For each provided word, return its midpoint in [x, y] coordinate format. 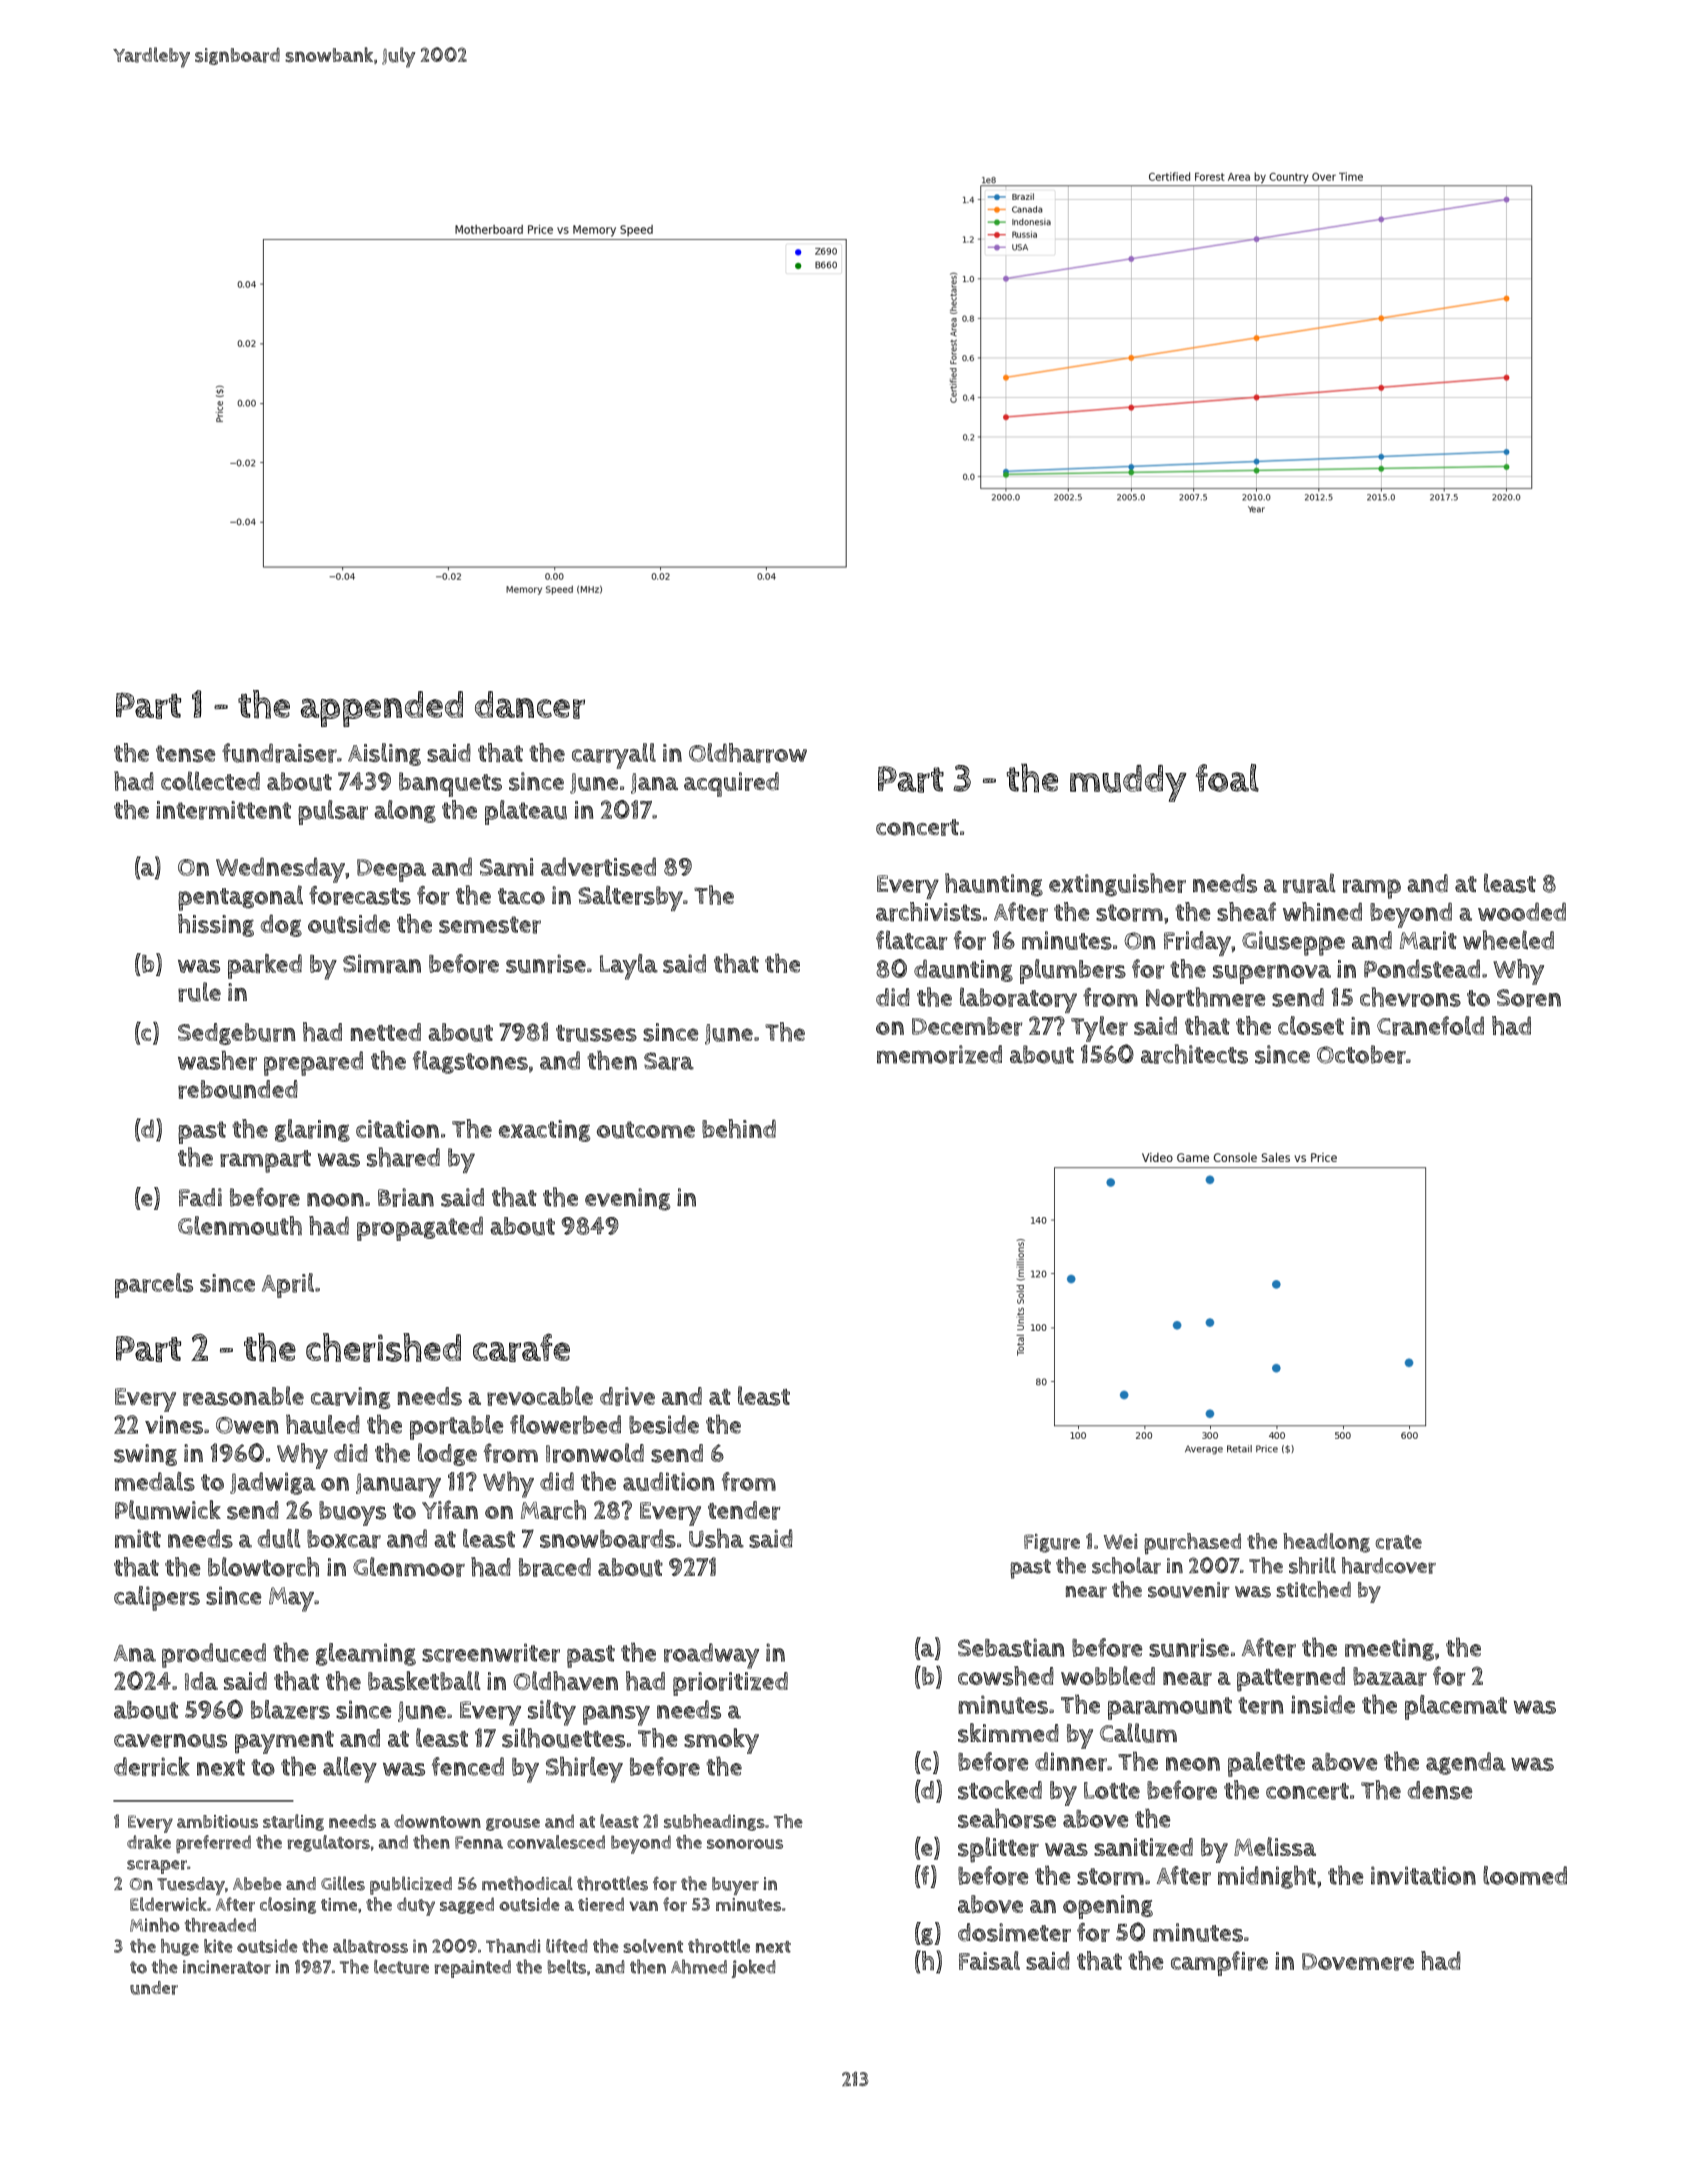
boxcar [344, 1539]
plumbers [1073, 971]
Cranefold [1430, 1026]
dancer [530, 705]
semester [490, 925]
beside [664, 1424]
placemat [1456, 1707]
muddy [1128, 783]
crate [1399, 1542]
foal [1227, 778]
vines [174, 1424]
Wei [1121, 1542]
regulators [329, 1843]
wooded [1522, 911]
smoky [721, 1741]
